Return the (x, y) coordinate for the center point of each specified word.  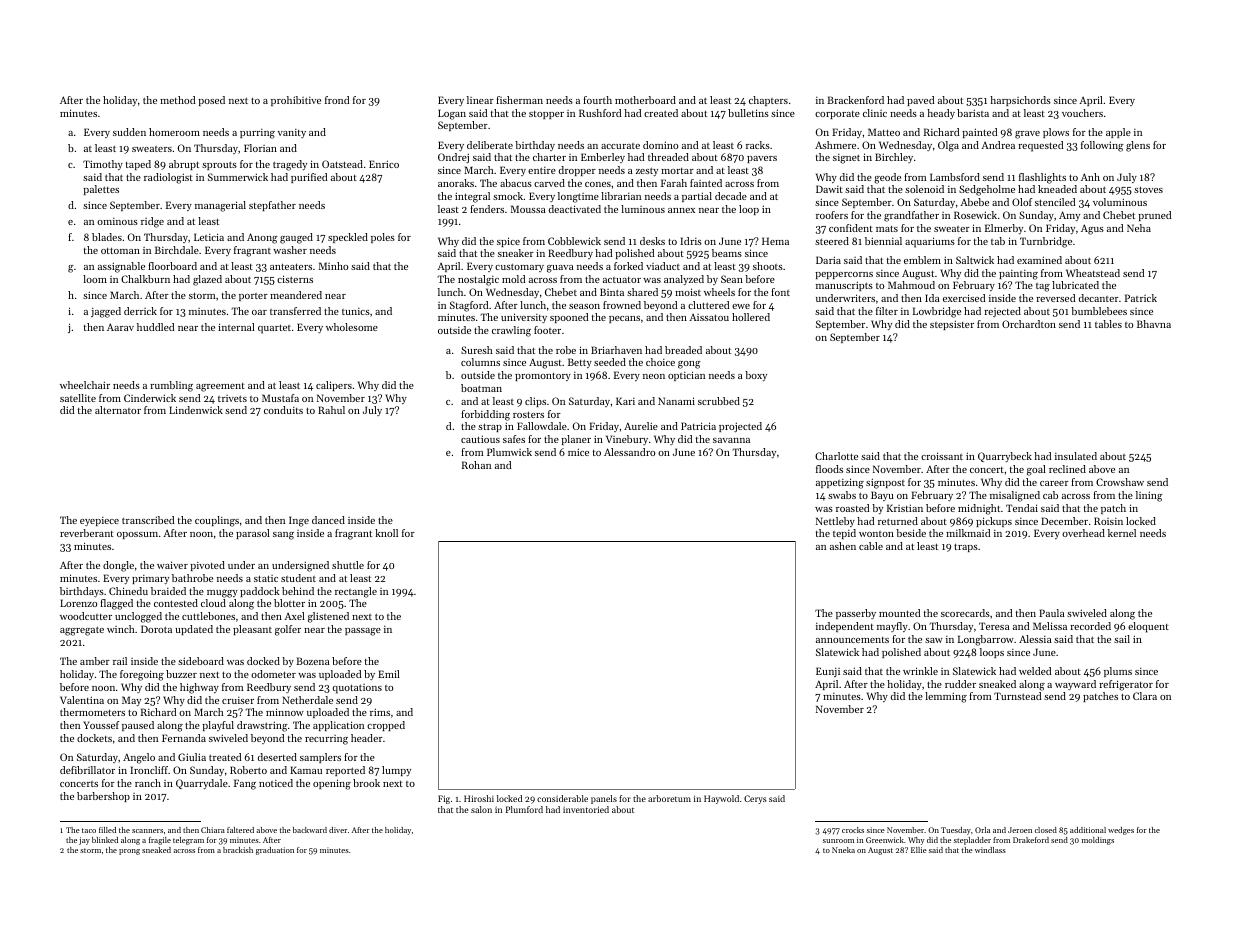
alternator (118, 410)
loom (95, 279)
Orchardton (1029, 324)
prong (129, 852)
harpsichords (1020, 101)
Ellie (919, 850)
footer (547, 330)
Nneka (843, 850)
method (177, 100)
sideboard (201, 661)
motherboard (645, 100)
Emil (389, 674)
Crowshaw (1120, 482)
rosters (528, 414)
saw (934, 640)
